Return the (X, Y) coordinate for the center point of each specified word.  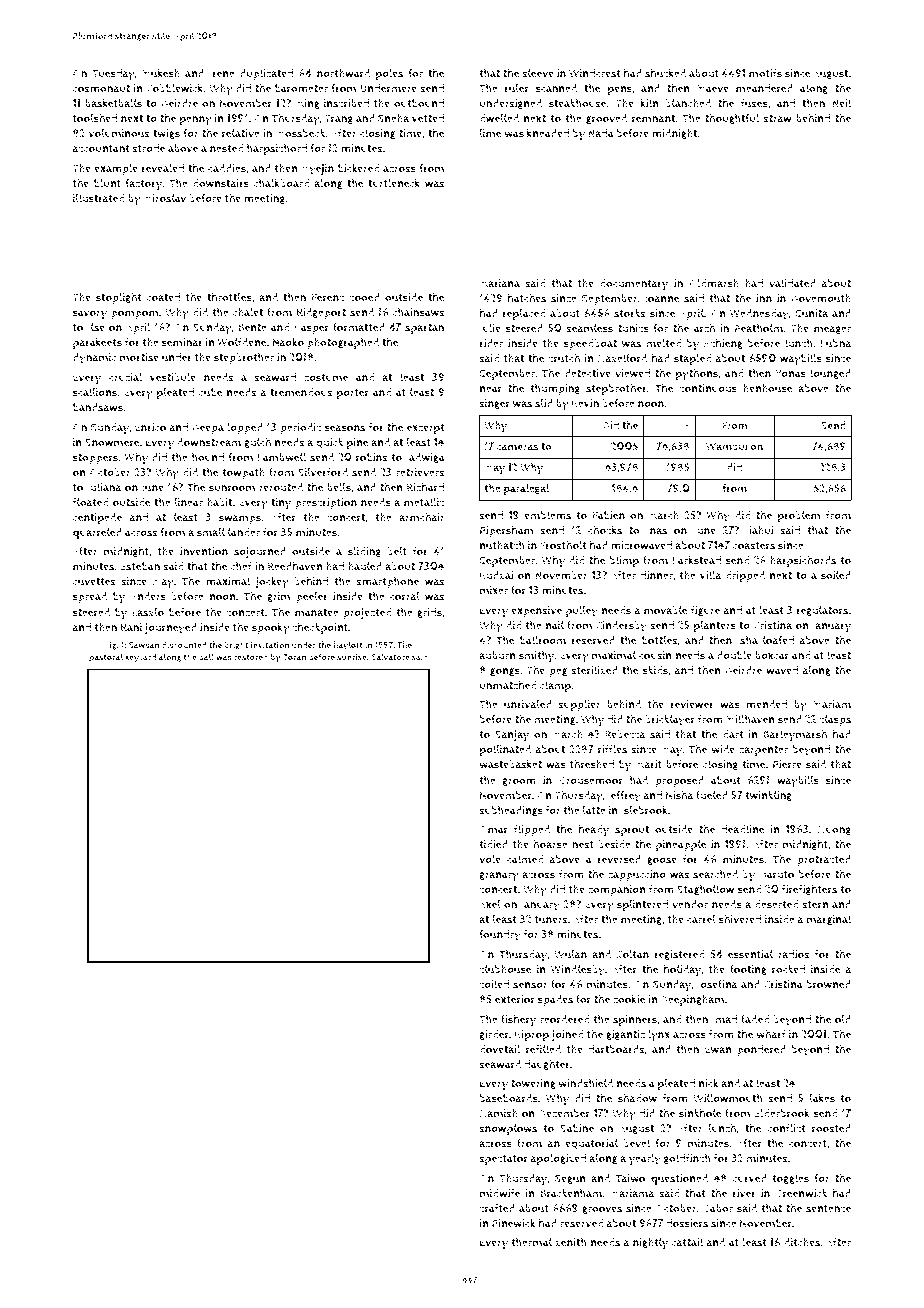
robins (372, 457)
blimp (624, 561)
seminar (182, 342)
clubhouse (505, 969)
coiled (494, 984)
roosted (831, 1128)
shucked (665, 73)
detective (588, 373)
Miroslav (164, 198)
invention (204, 551)
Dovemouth (821, 298)
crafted (497, 1208)
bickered (358, 168)
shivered (740, 919)
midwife (500, 1193)
